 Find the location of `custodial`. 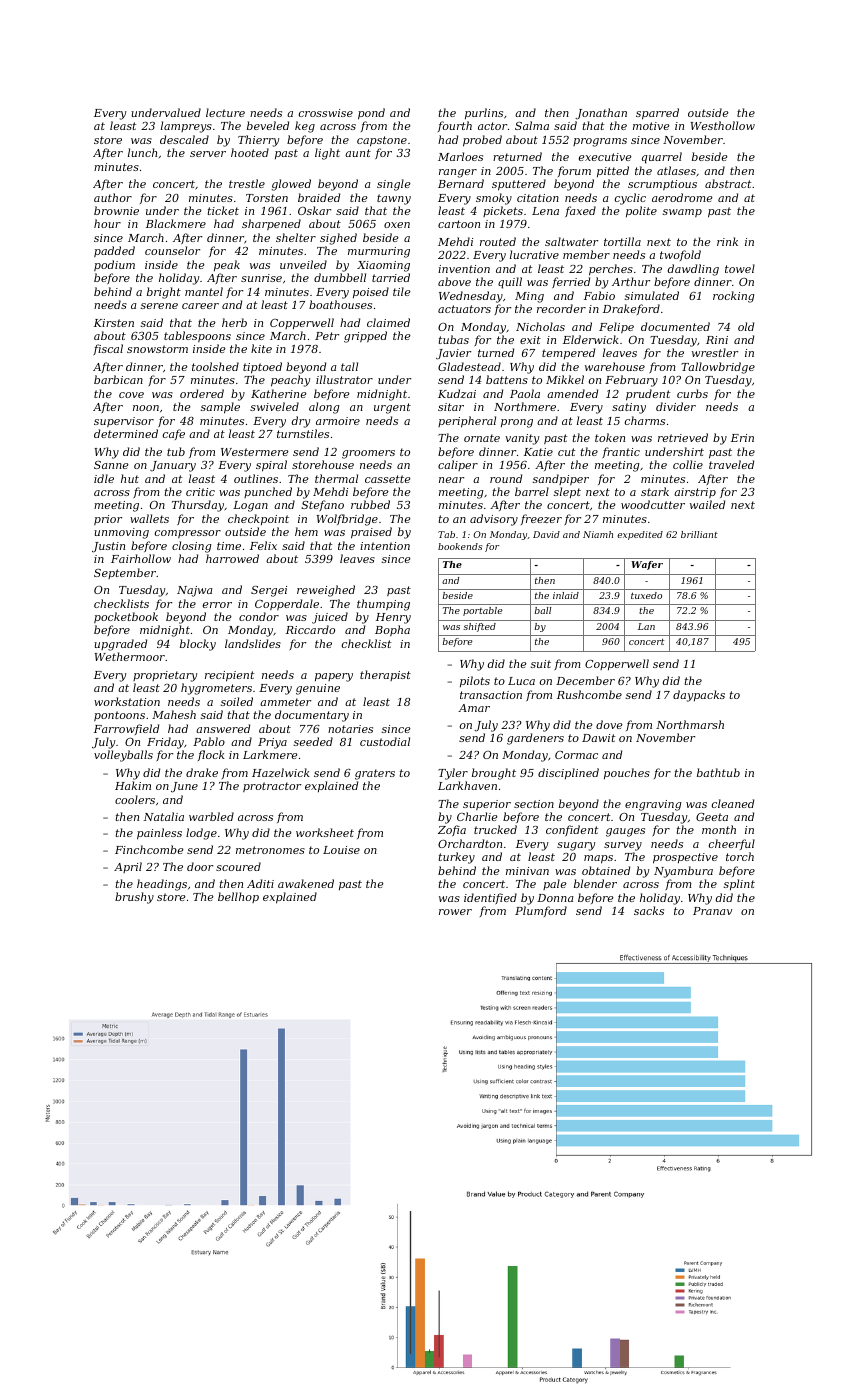

custodial is located at coordinates (385, 741).
